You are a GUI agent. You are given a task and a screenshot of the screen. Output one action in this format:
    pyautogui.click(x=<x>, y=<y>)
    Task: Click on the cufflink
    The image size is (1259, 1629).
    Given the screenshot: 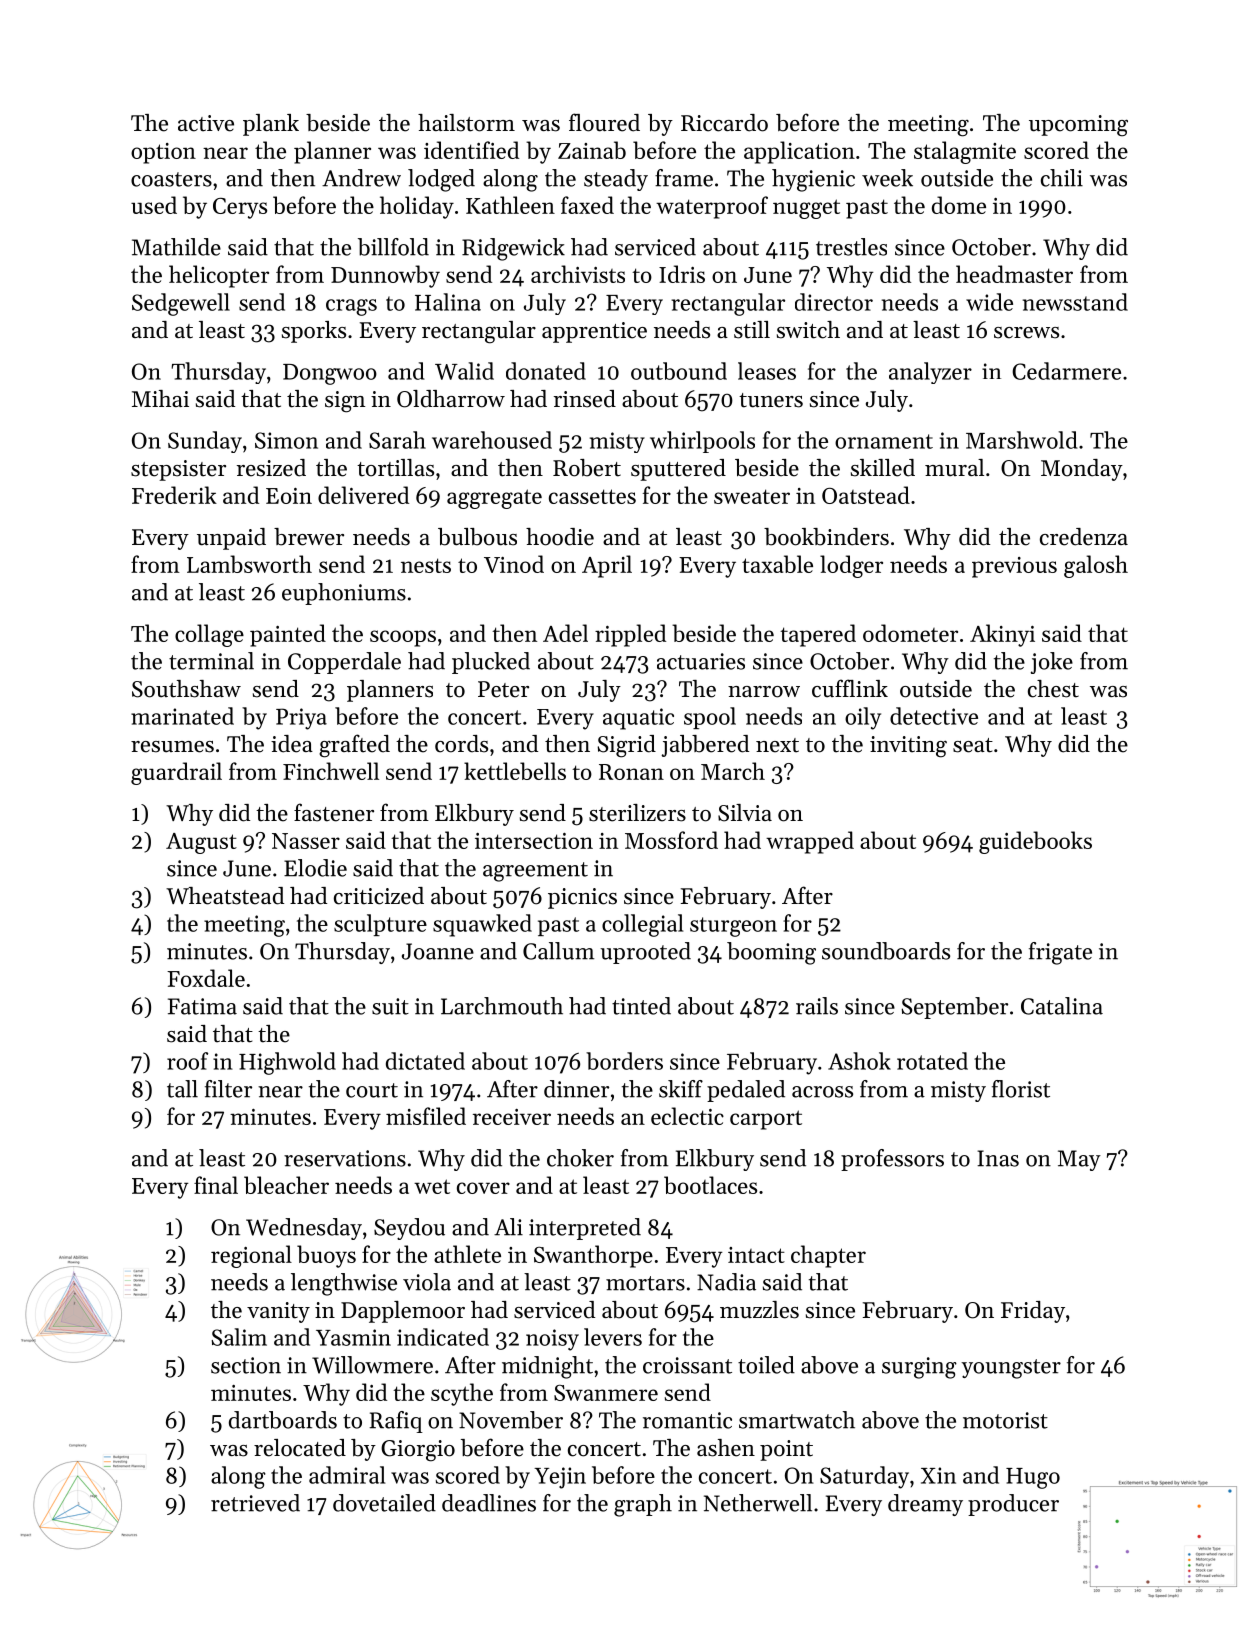 What is the action you would take?
    pyautogui.click(x=850, y=688)
